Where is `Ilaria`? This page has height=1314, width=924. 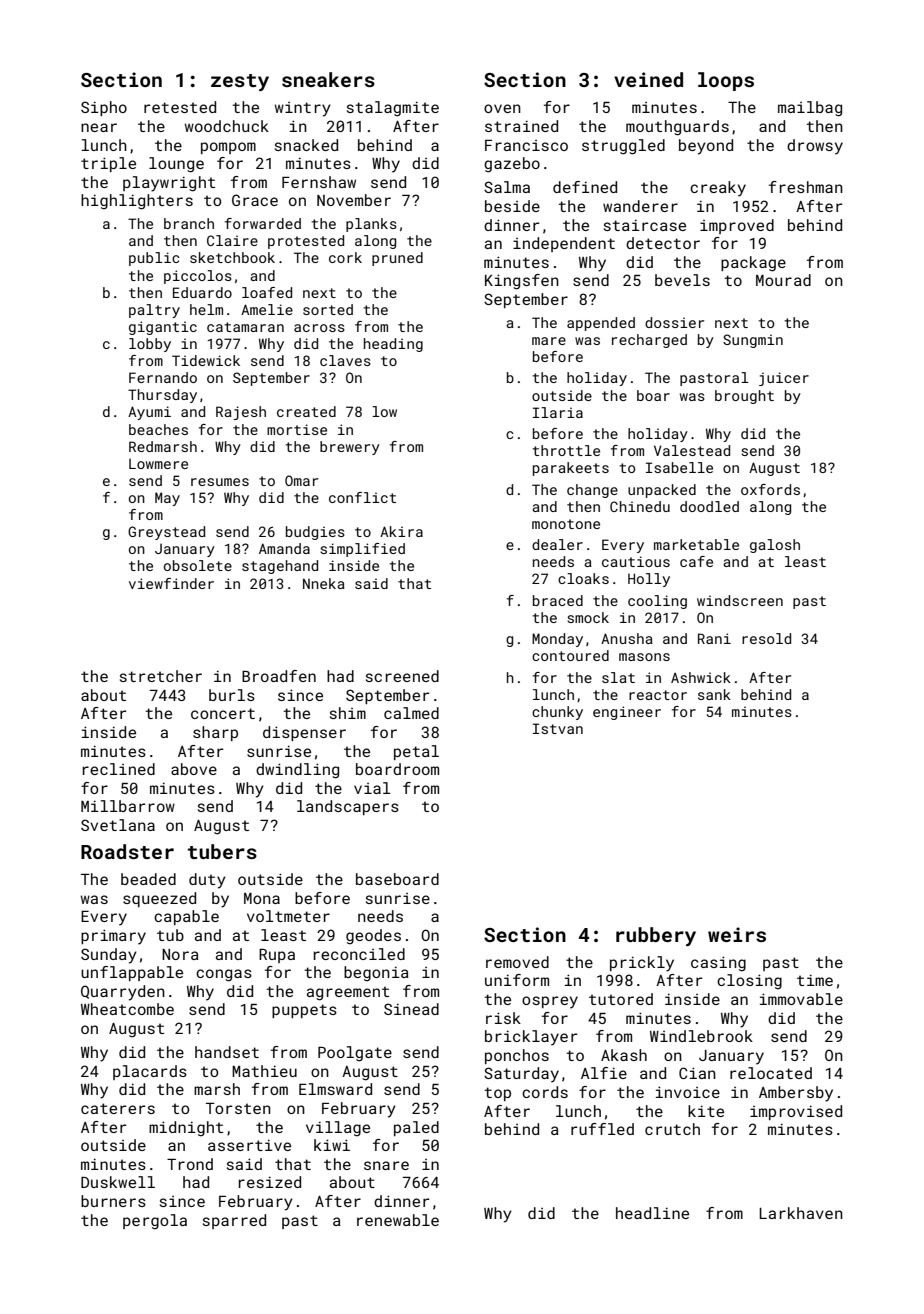 Ilaria is located at coordinates (558, 412).
